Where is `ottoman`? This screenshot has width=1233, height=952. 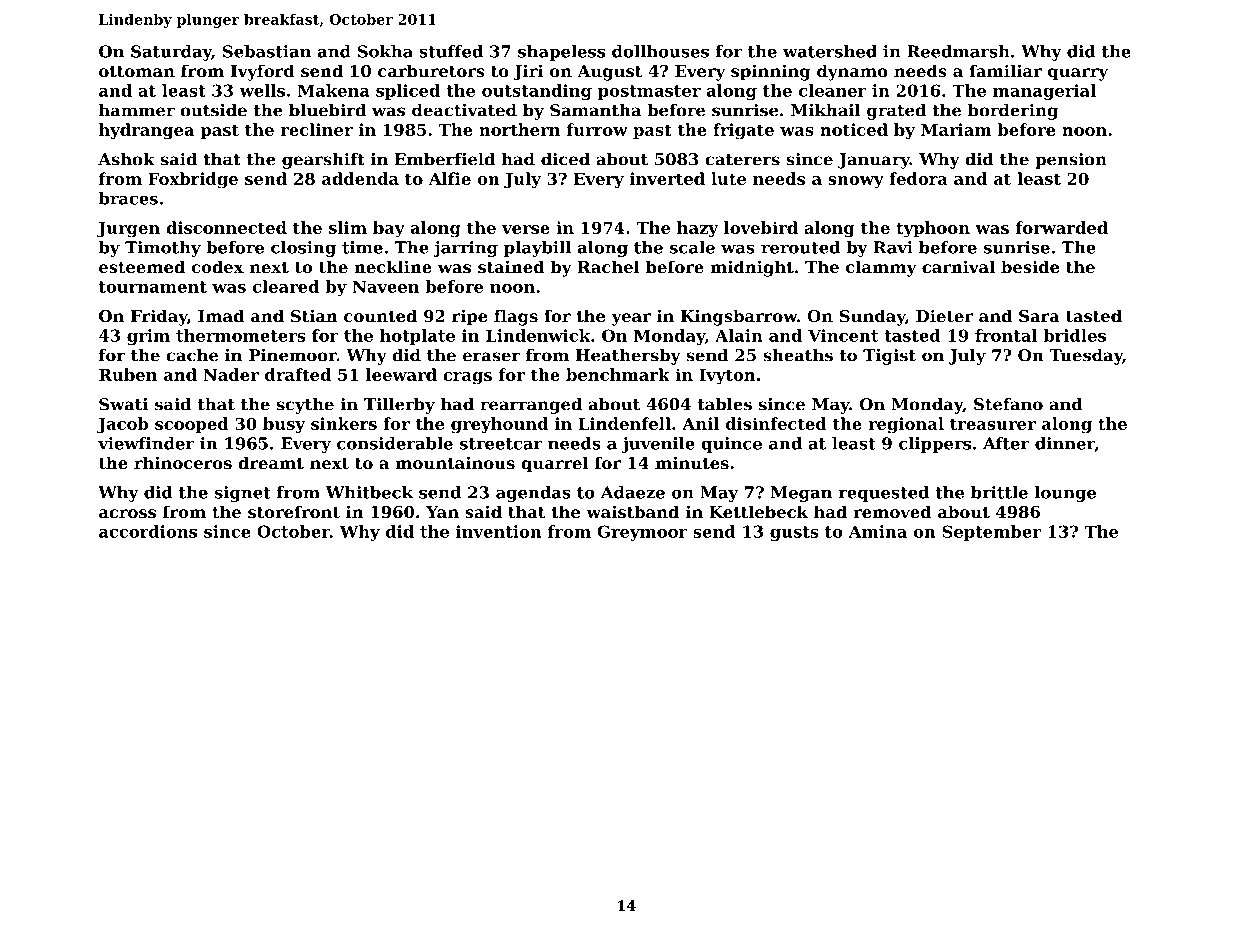 ottoman is located at coordinates (137, 71).
